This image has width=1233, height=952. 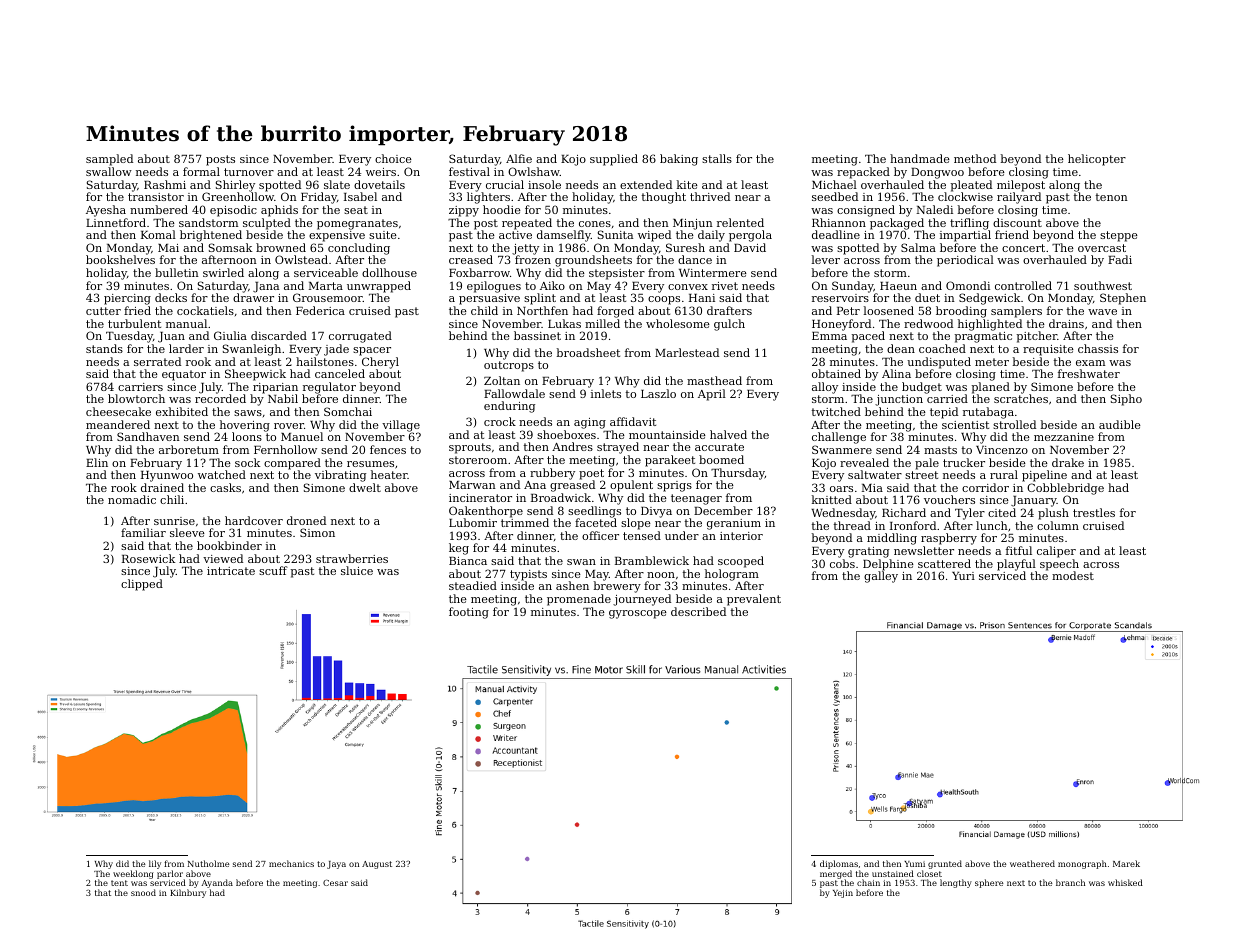 I want to click on southwest, so click(x=1103, y=285).
